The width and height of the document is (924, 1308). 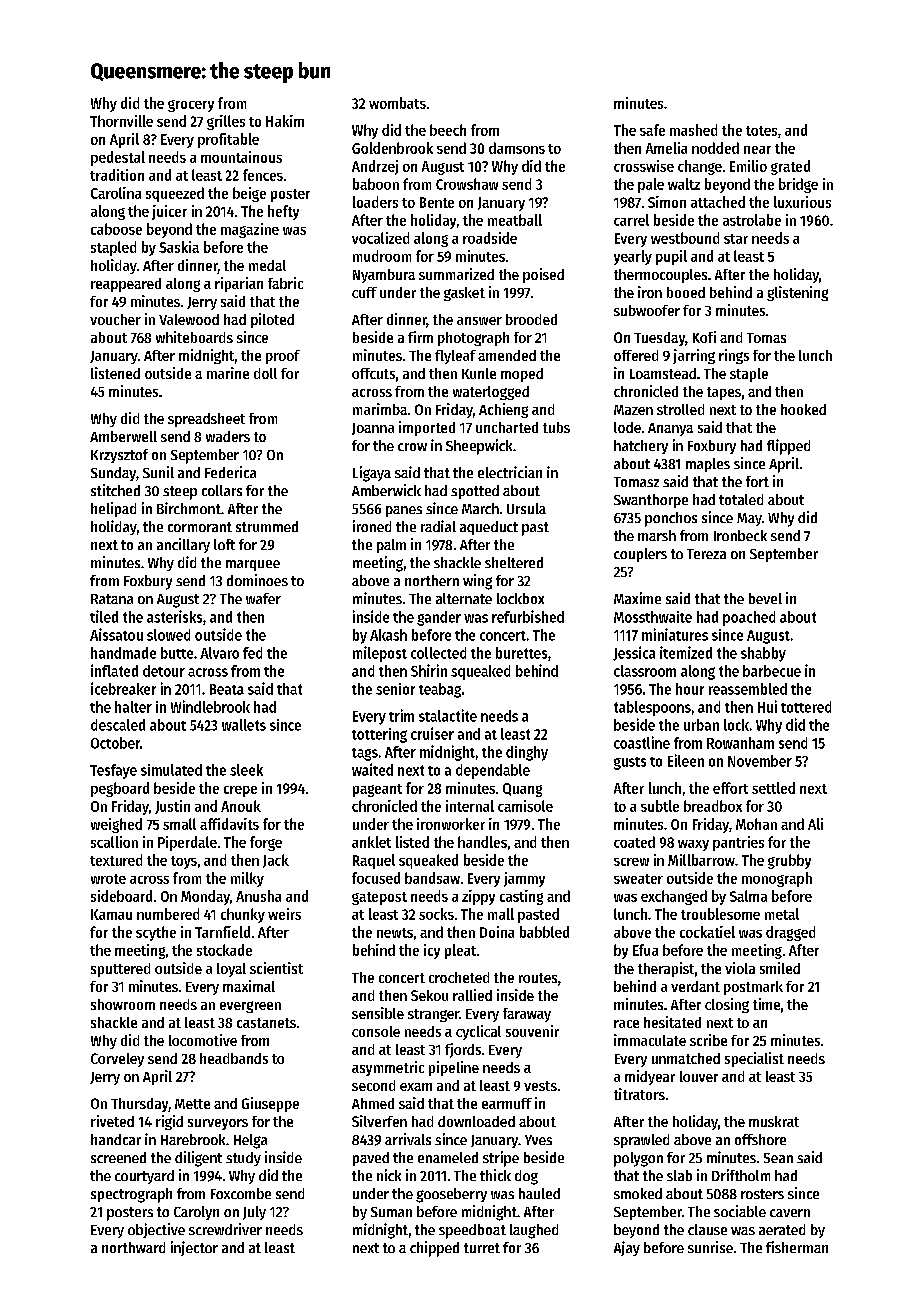 I want to click on juicer, so click(x=169, y=212).
